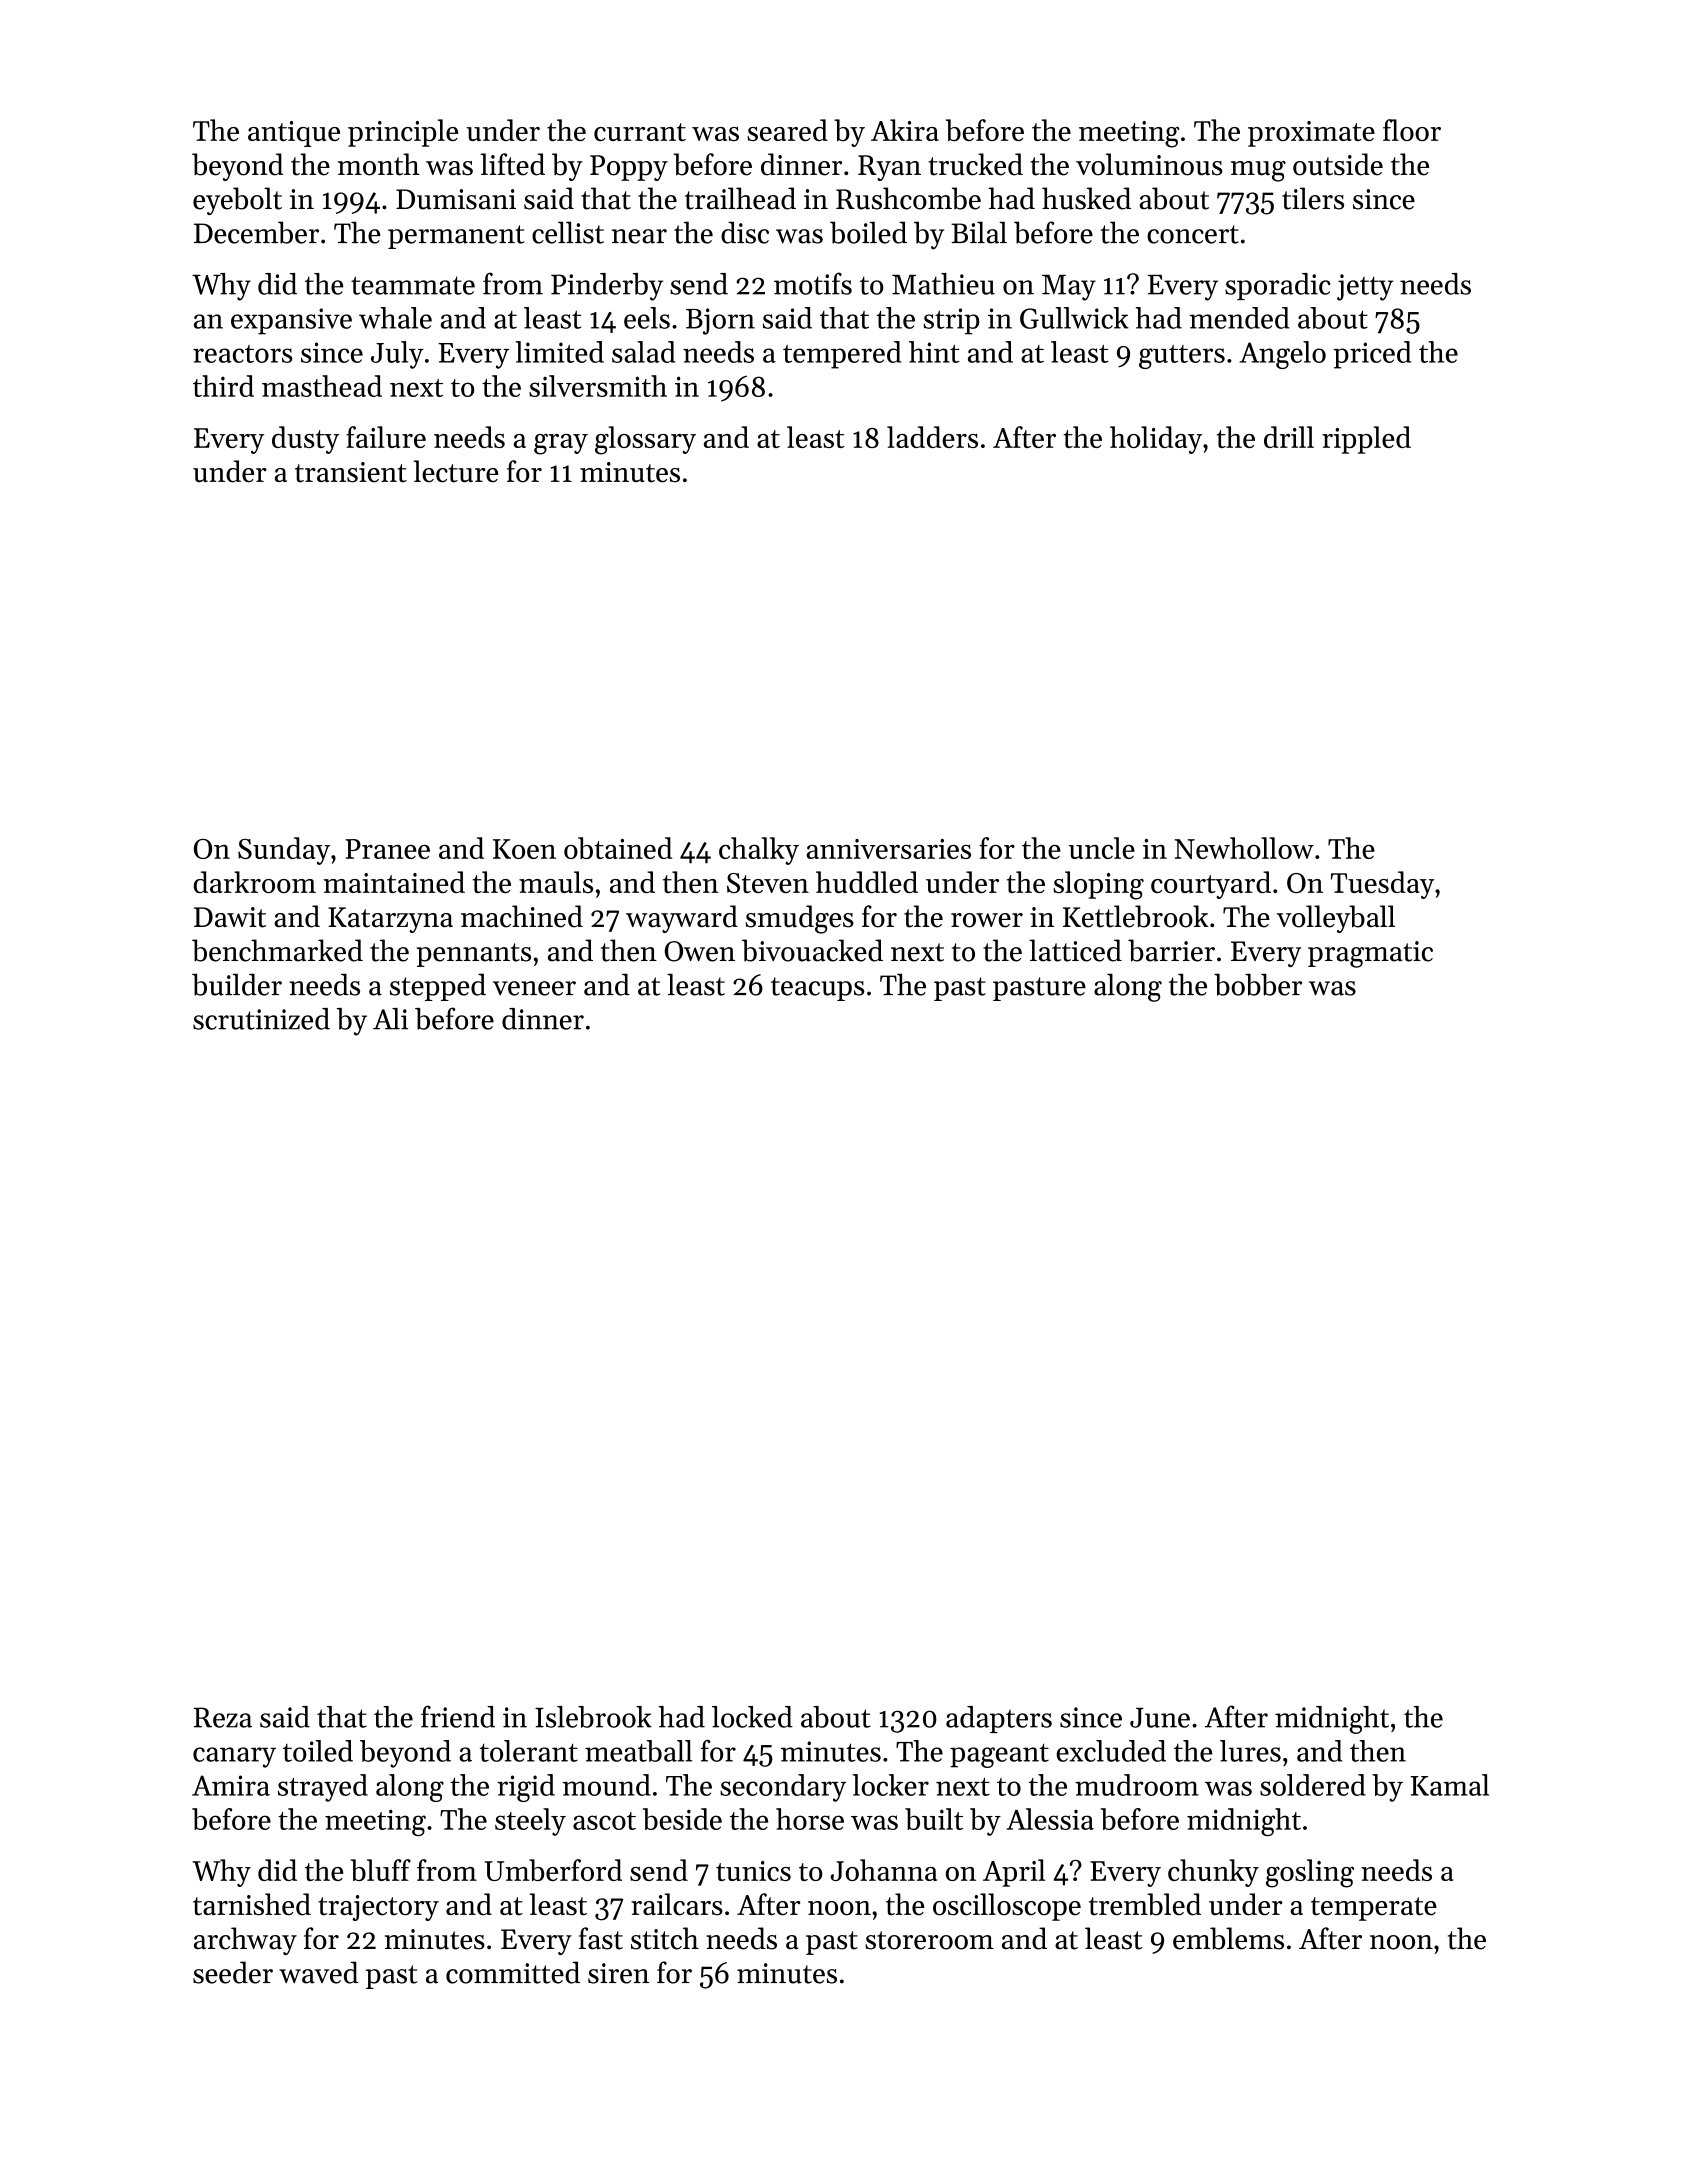 This screenshot has width=1683, height=2178. I want to click on Akira, so click(905, 130).
